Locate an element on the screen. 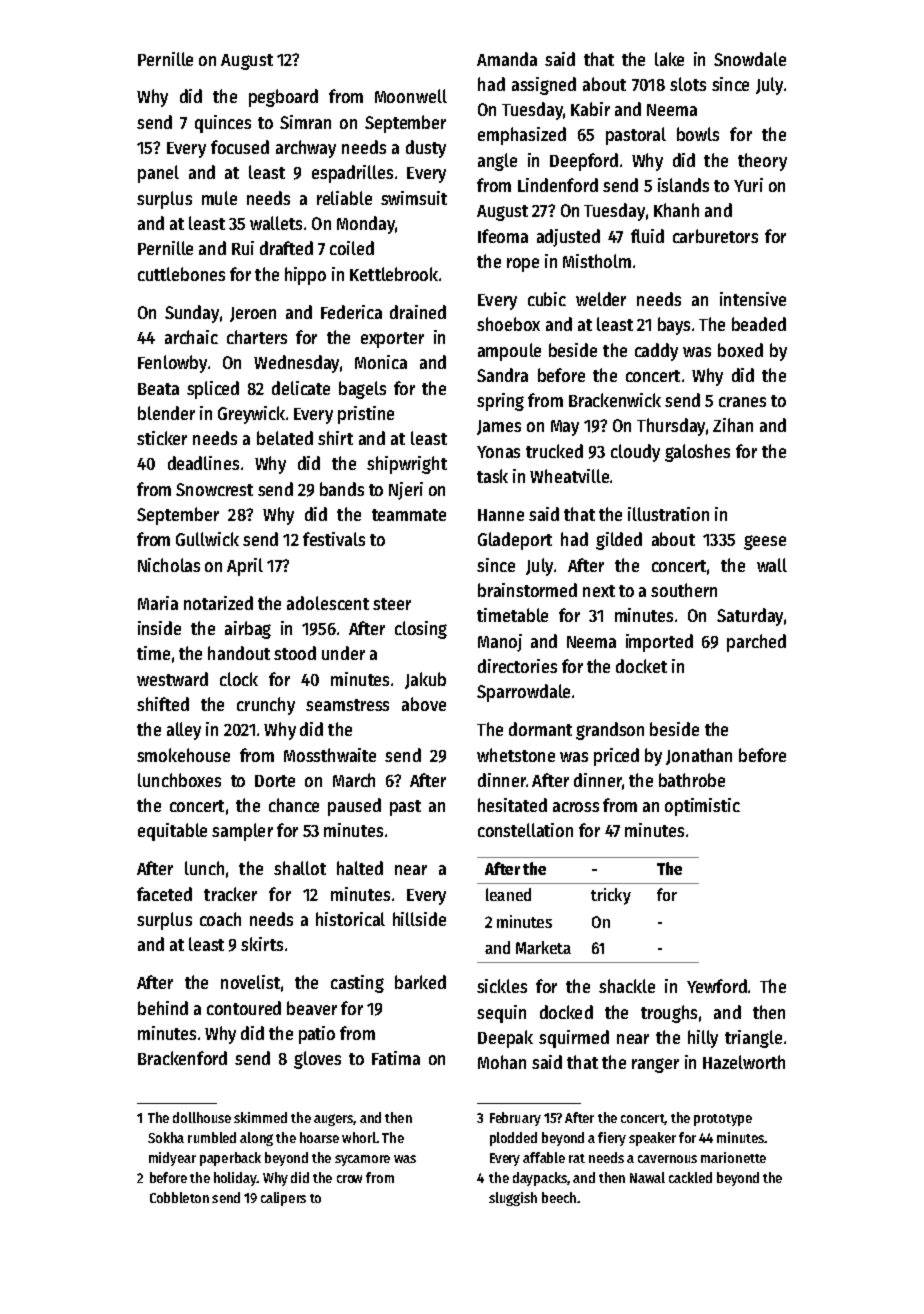  crunchy is located at coordinates (266, 706).
